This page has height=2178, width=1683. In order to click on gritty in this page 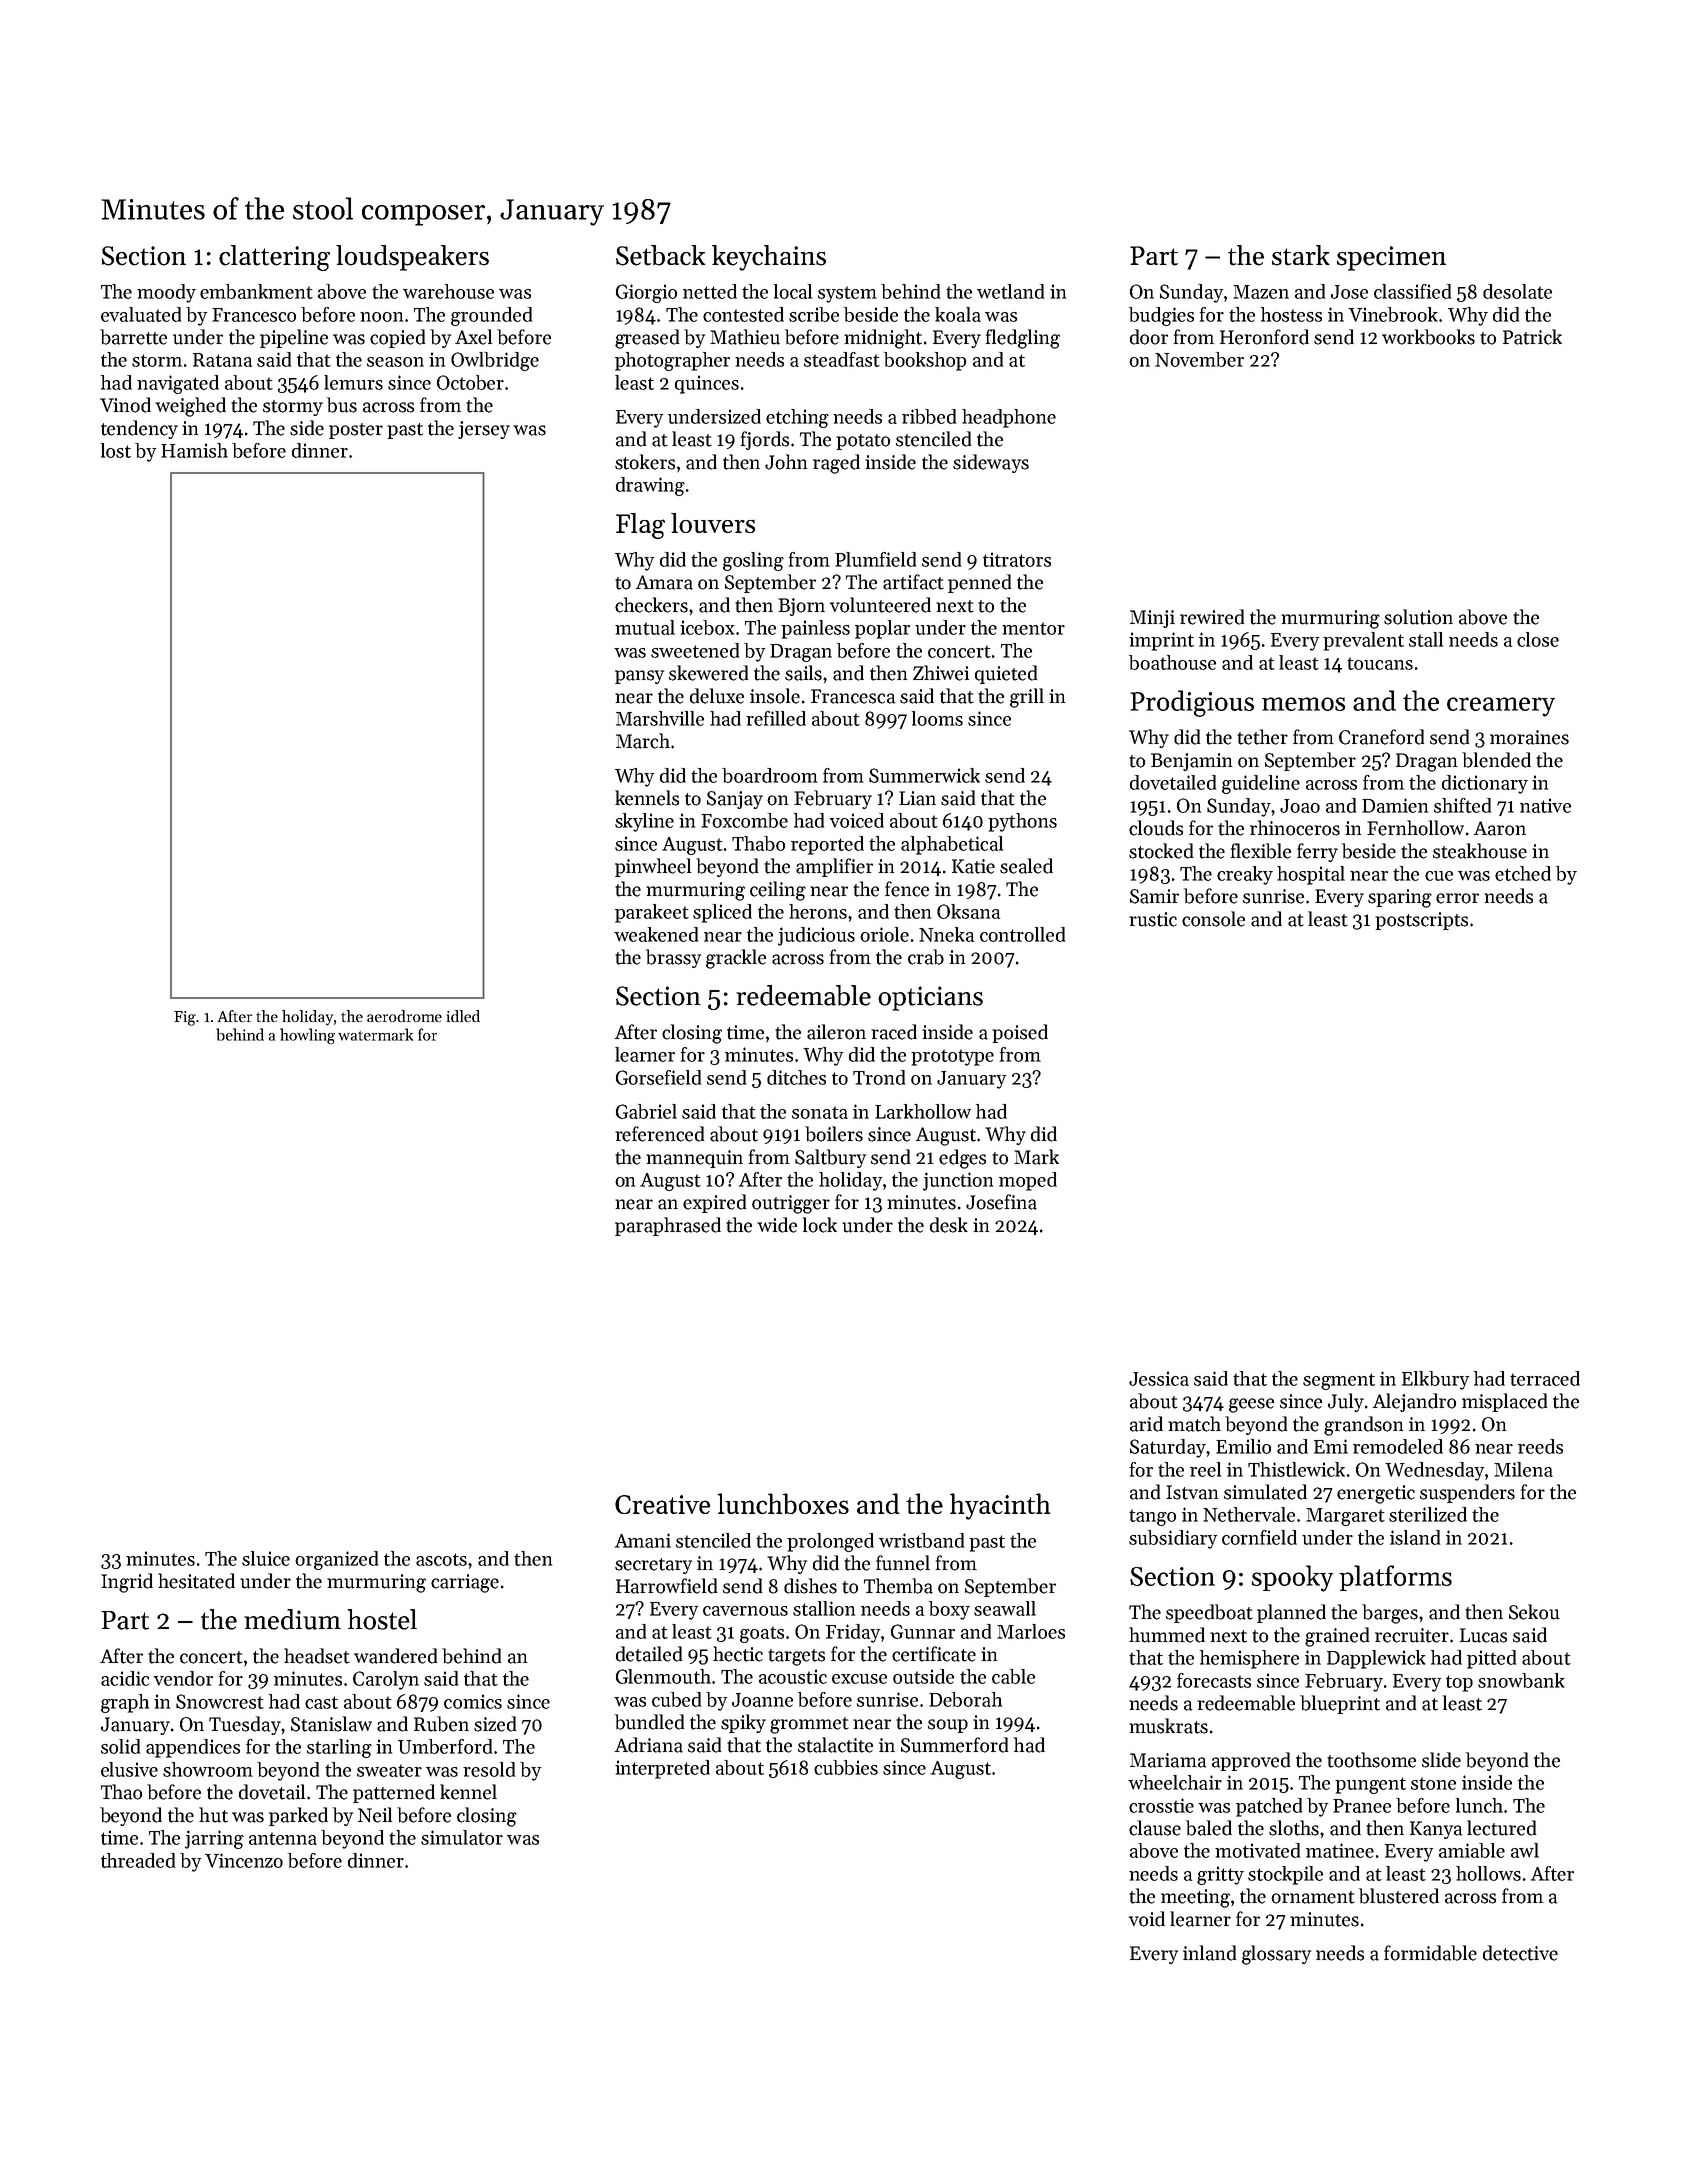, I will do `click(1220, 1875)`.
